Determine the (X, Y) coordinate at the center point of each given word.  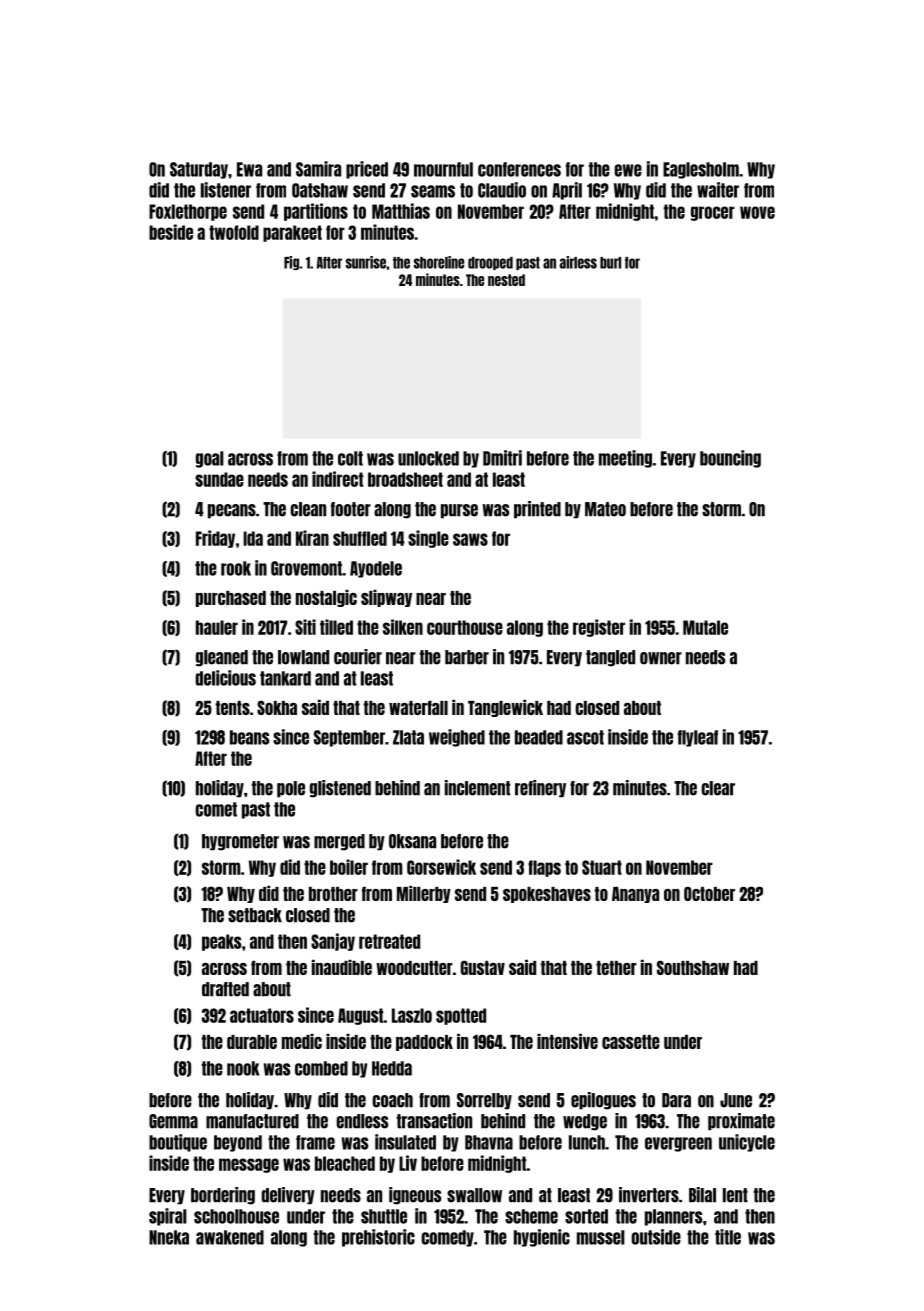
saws (470, 539)
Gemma (173, 1121)
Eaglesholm (701, 170)
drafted (225, 989)
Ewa (249, 169)
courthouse (465, 627)
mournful (443, 169)
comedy (447, 1238)
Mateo (605, 509)
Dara (676, 1100)
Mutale (705, 627)
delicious (225, 678)
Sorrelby (484, 1101)
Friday (215, 539)
